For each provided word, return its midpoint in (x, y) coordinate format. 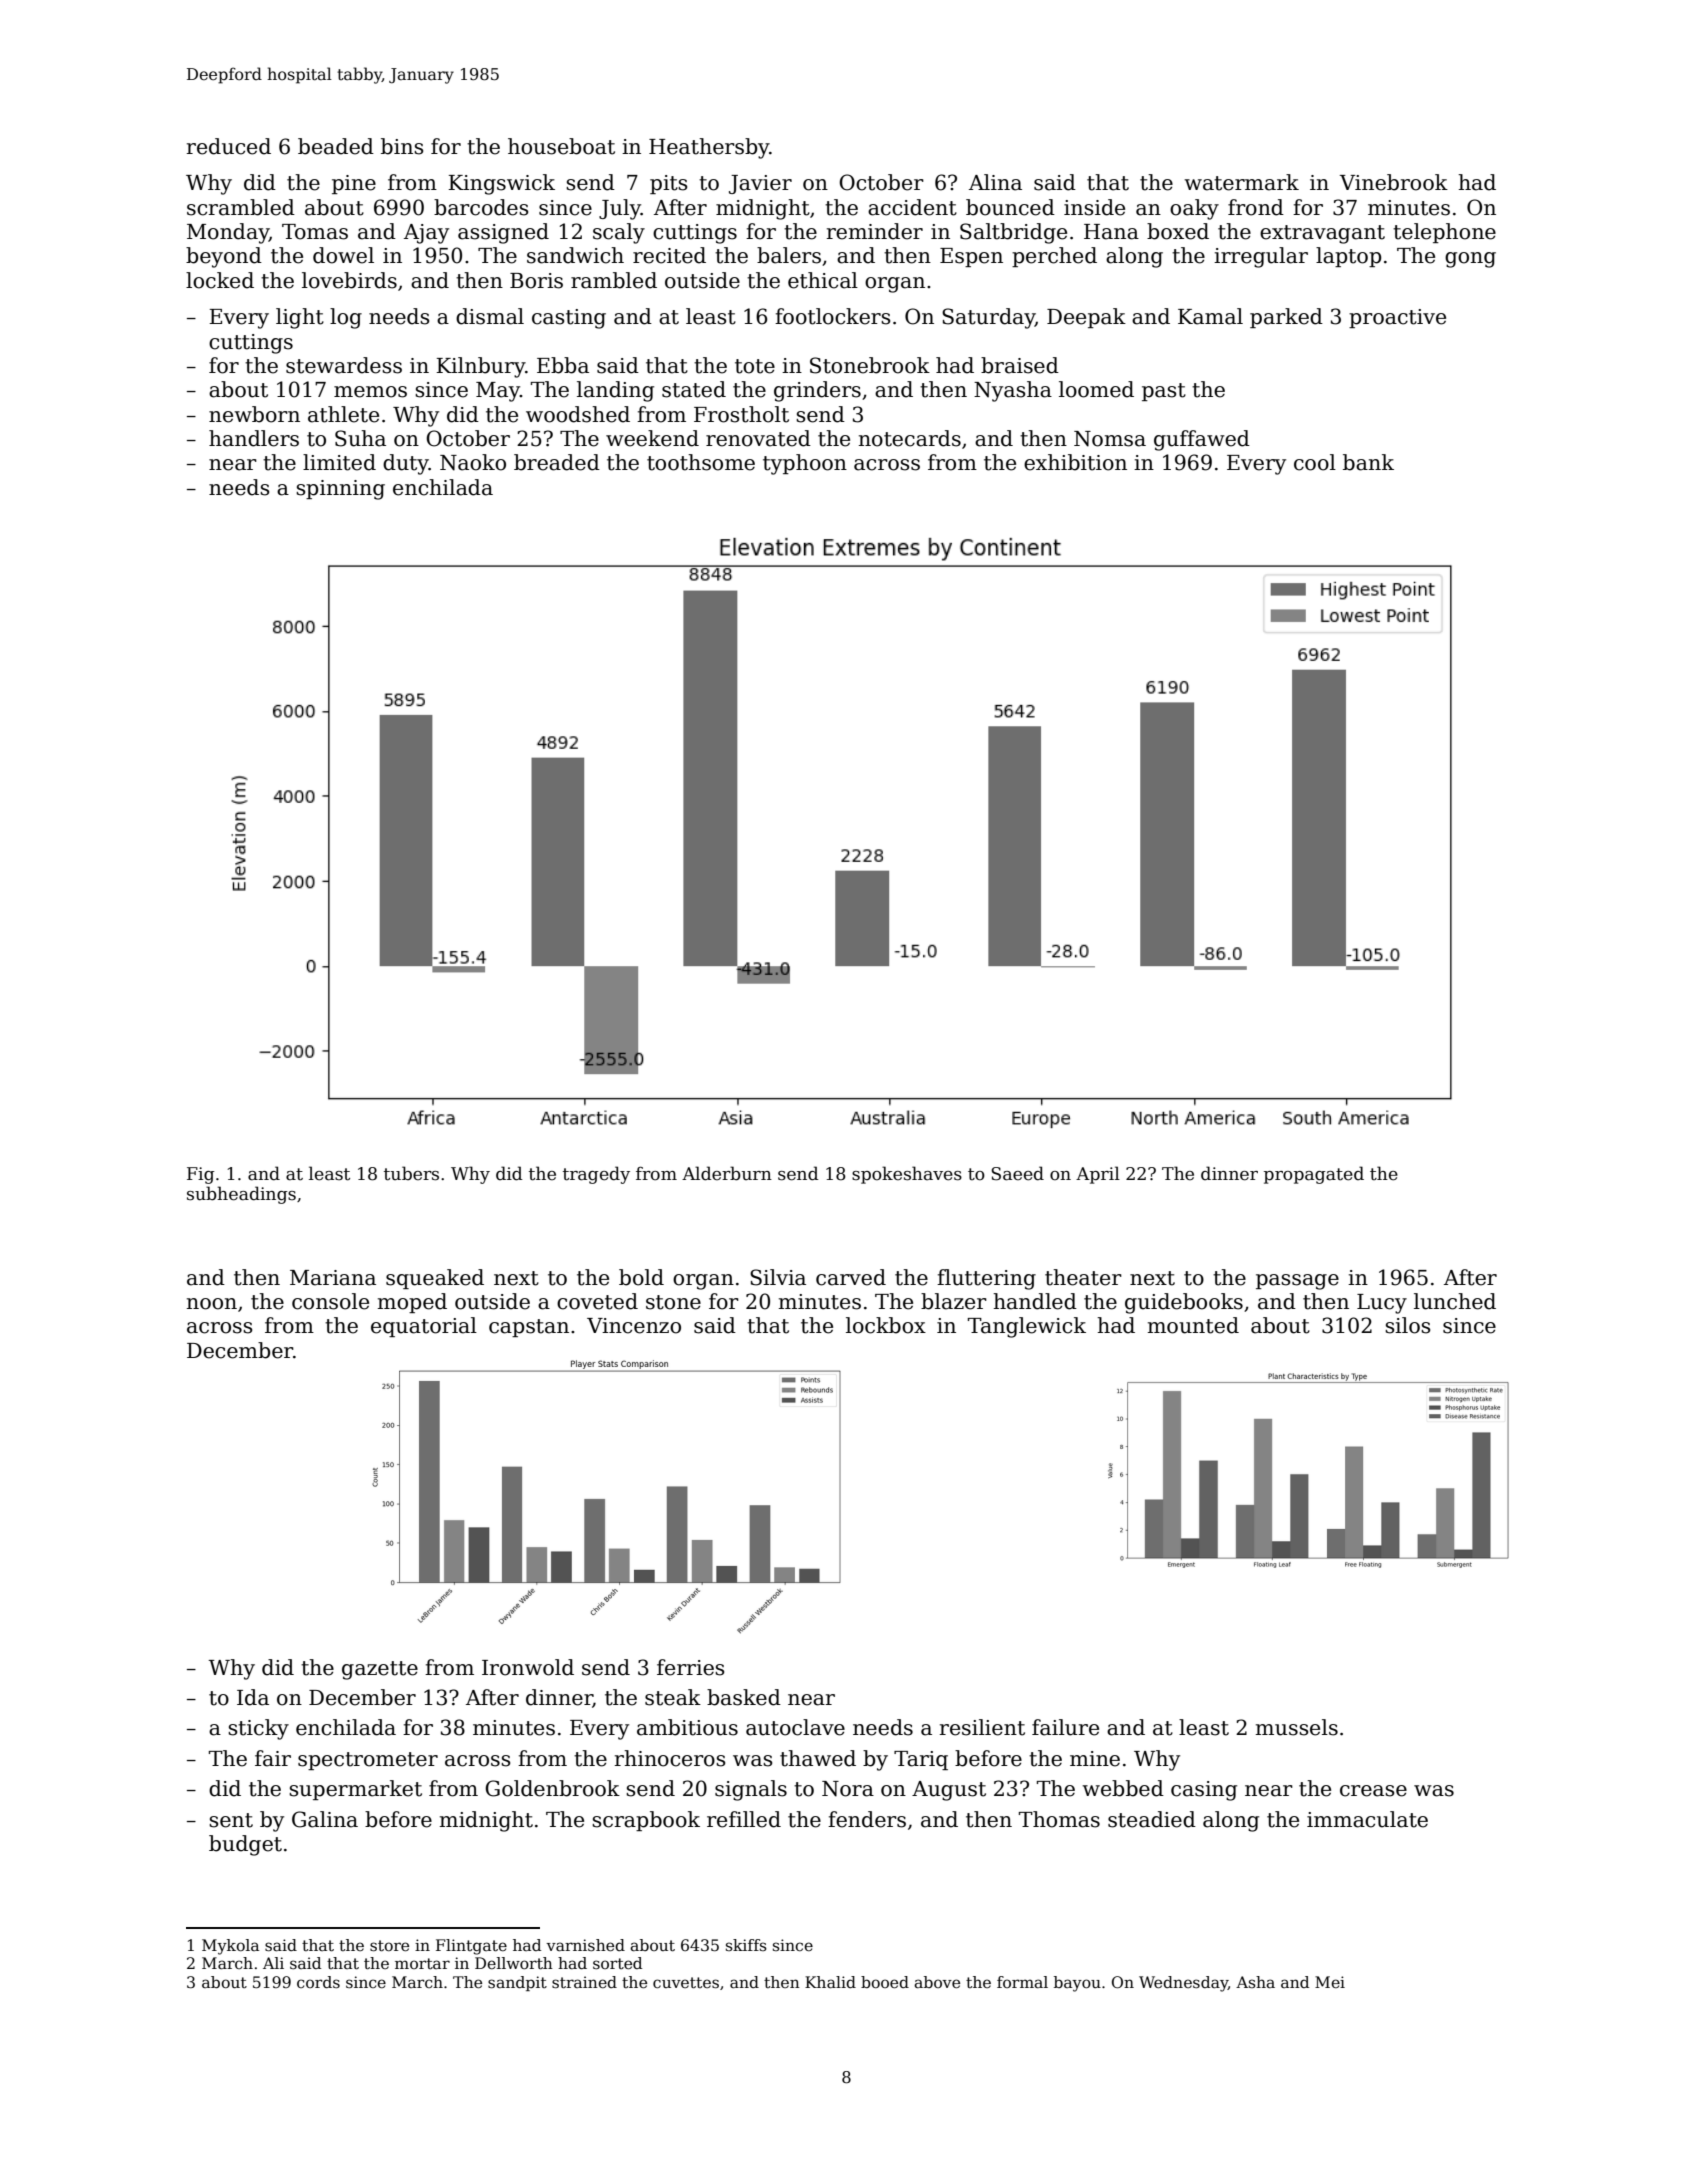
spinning (340, 490)
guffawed (1202, 440)
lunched (1455, 1301)
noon (212, 1304)
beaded (336, 146)
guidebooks (1184, 1303)
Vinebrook (1394, 182)
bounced (1010, 207)
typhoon (805, 464)
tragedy (596, 1175)
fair (273, 1758)
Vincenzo (634, 1326)
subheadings (241, 1195)
